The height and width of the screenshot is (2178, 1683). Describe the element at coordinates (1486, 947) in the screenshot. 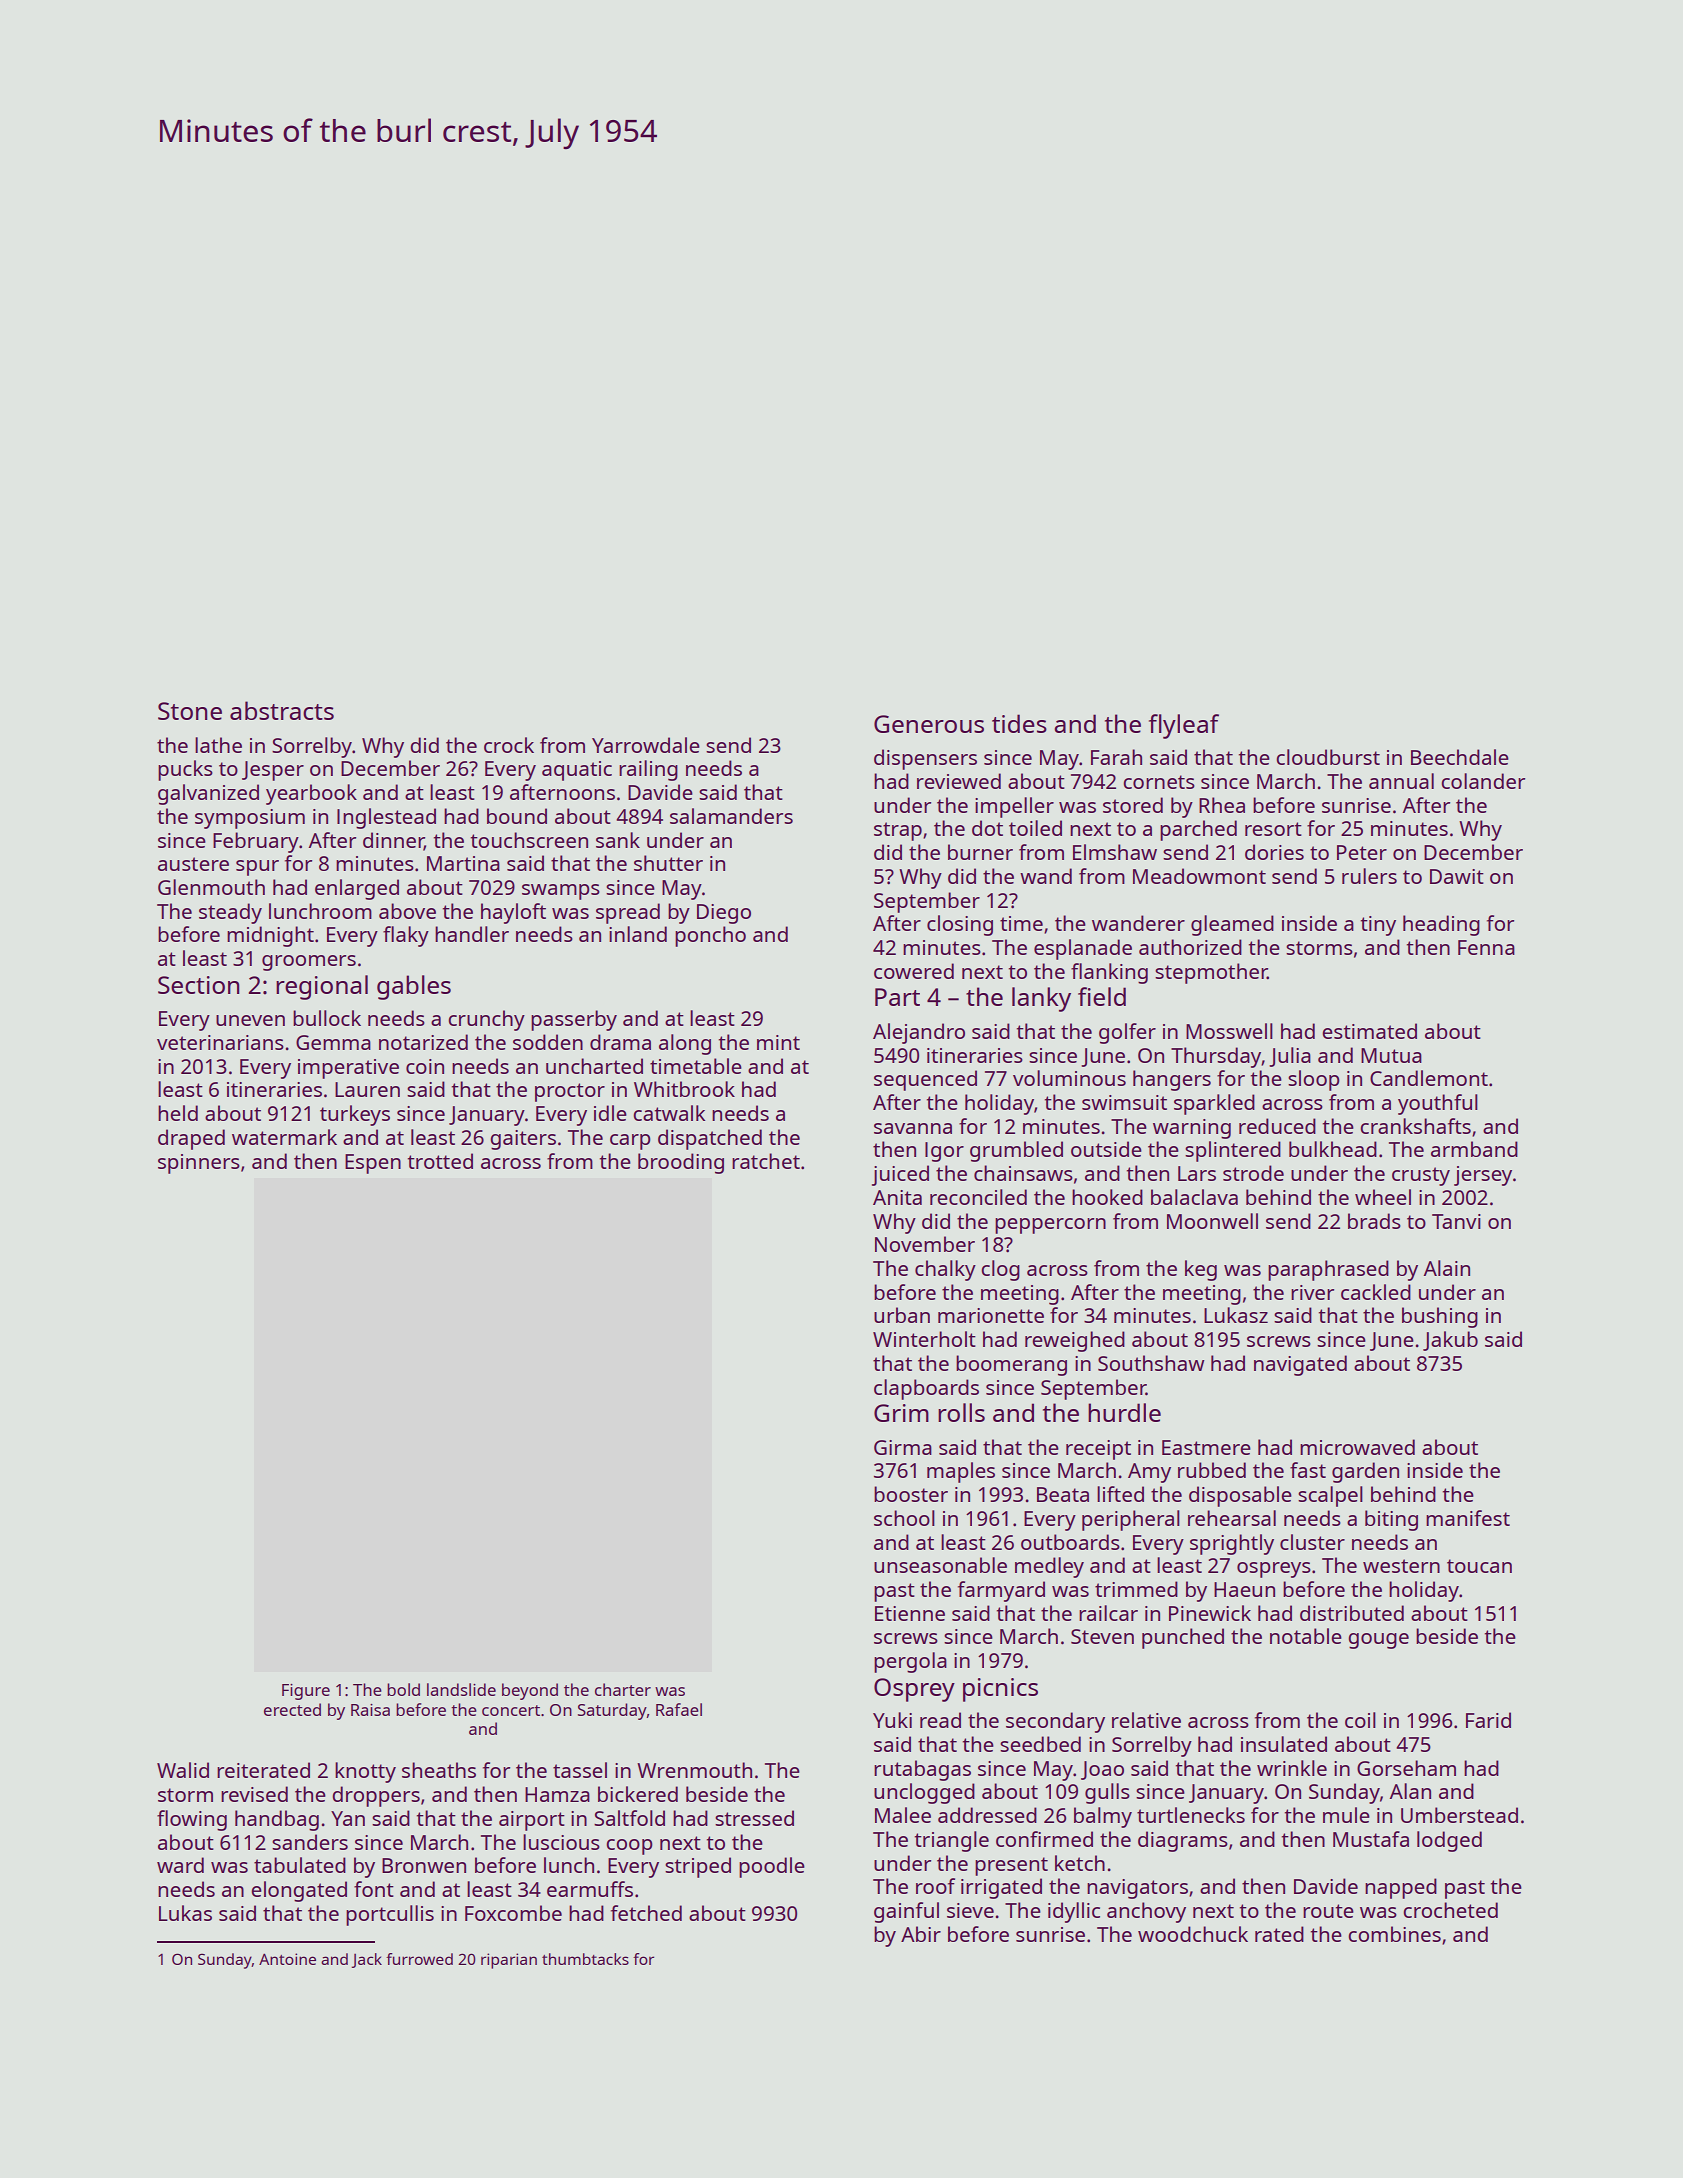

I see `Fenna` at that location.
